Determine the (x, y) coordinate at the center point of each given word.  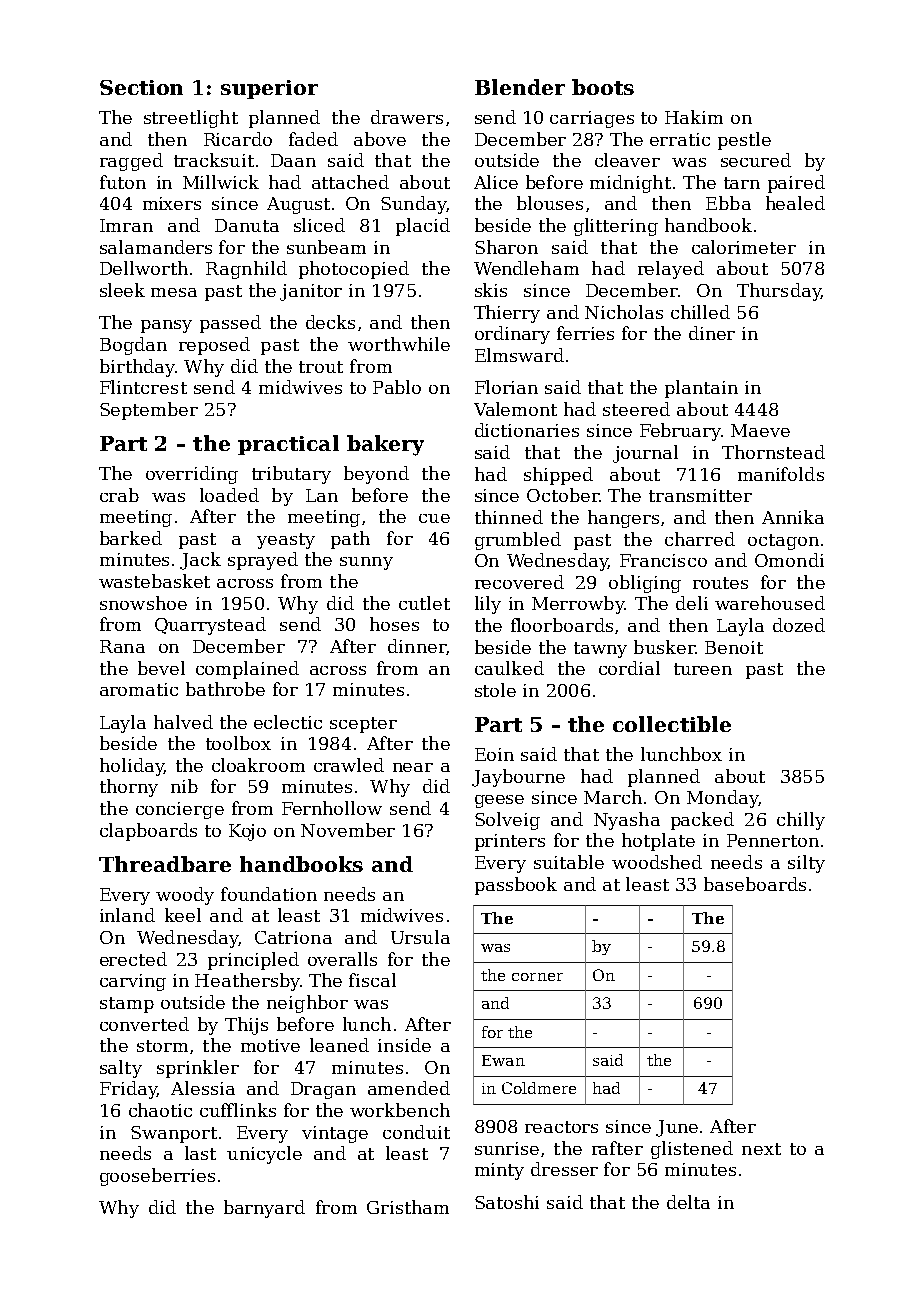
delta (688, 1202)
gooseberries (157, 1177)
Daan (293, 160)
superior (269, 89)
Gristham (408, 1207)
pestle (744, 141)
